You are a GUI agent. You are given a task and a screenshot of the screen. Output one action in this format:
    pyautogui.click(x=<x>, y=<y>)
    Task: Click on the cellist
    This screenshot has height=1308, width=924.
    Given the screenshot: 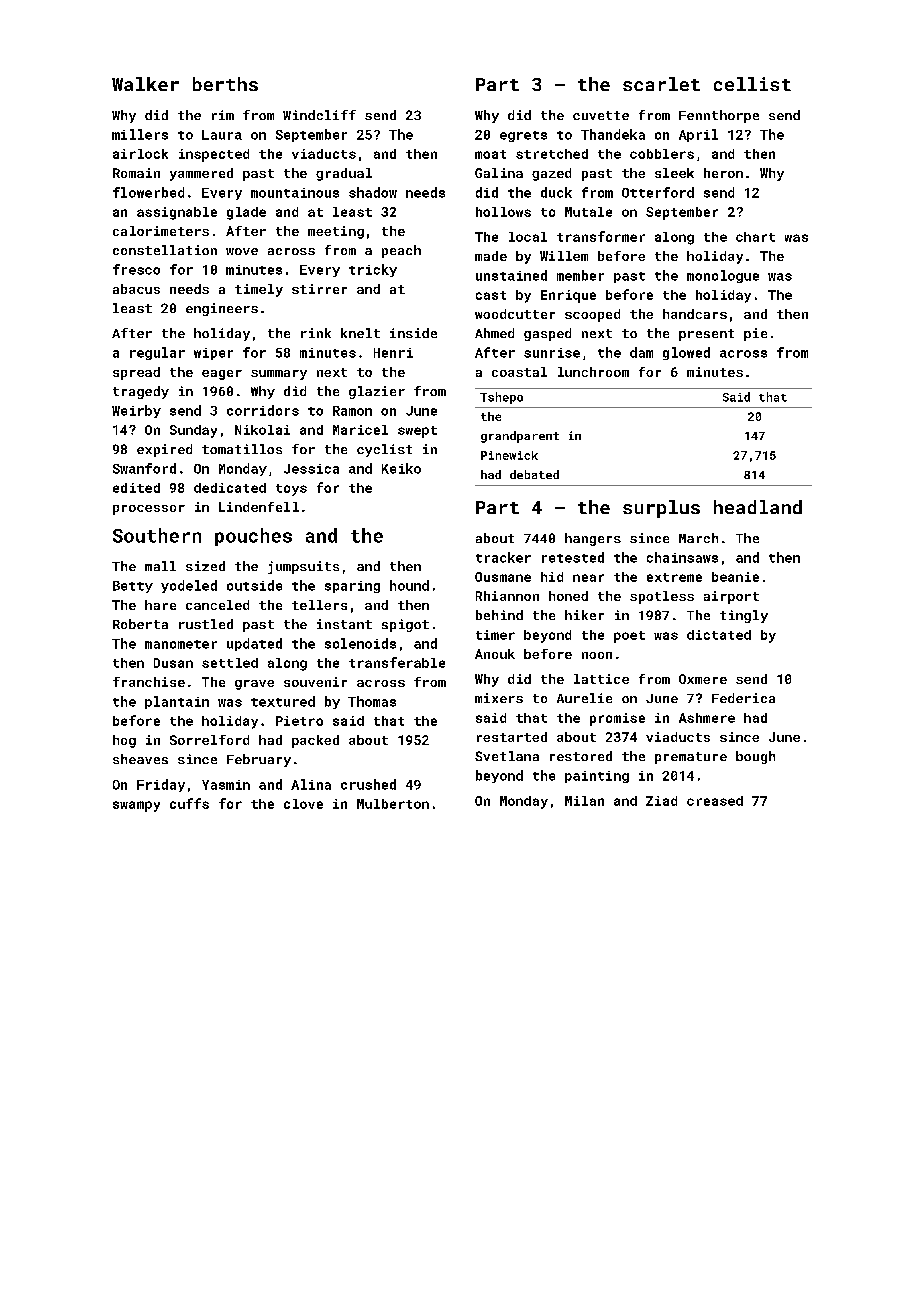 What is the action you would take?
    pyautogui.click(x=752, y=84)
